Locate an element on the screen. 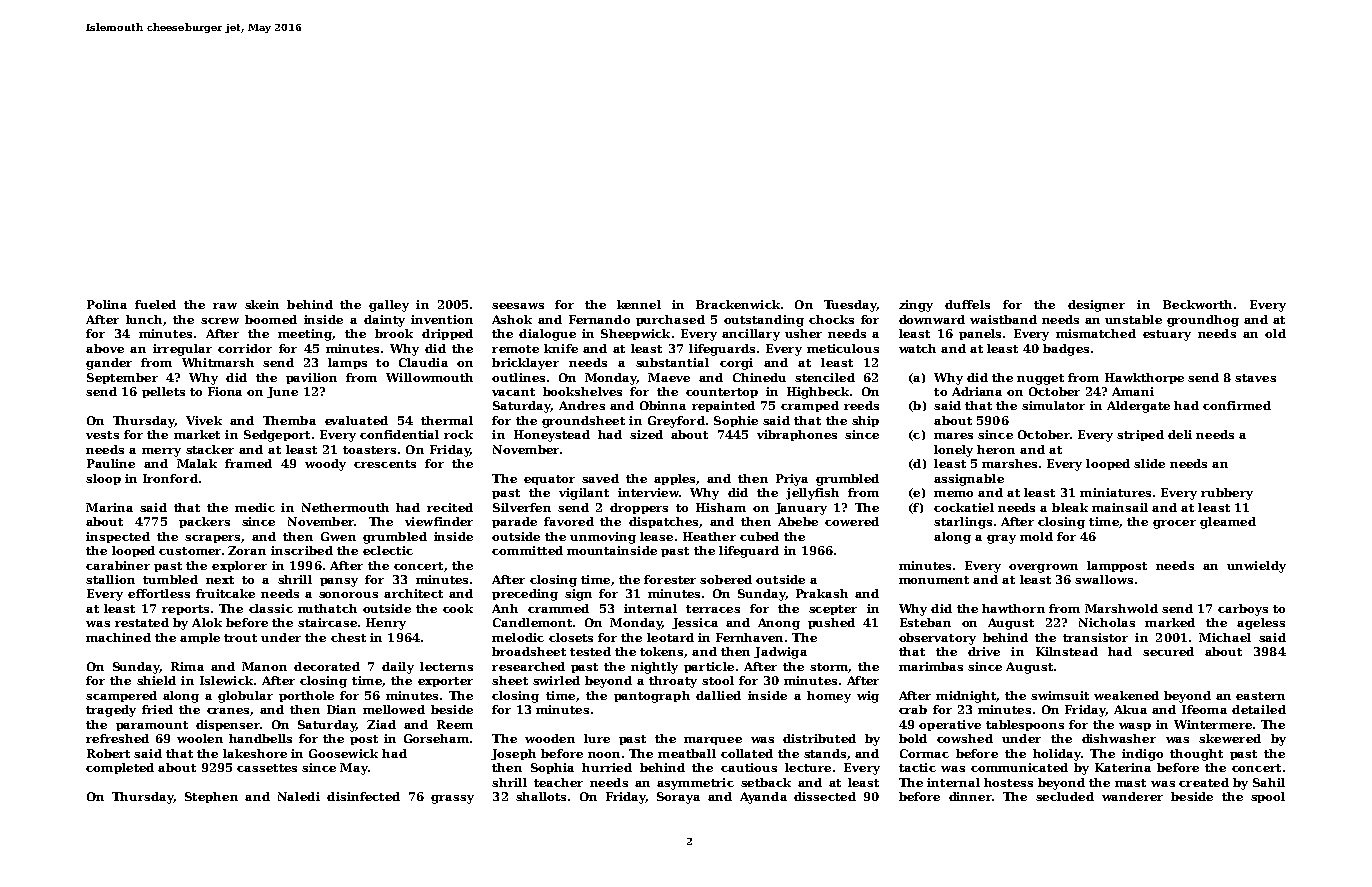 This screenshot has height=887, width=1372. noon is located at coordinates (604, 755).
